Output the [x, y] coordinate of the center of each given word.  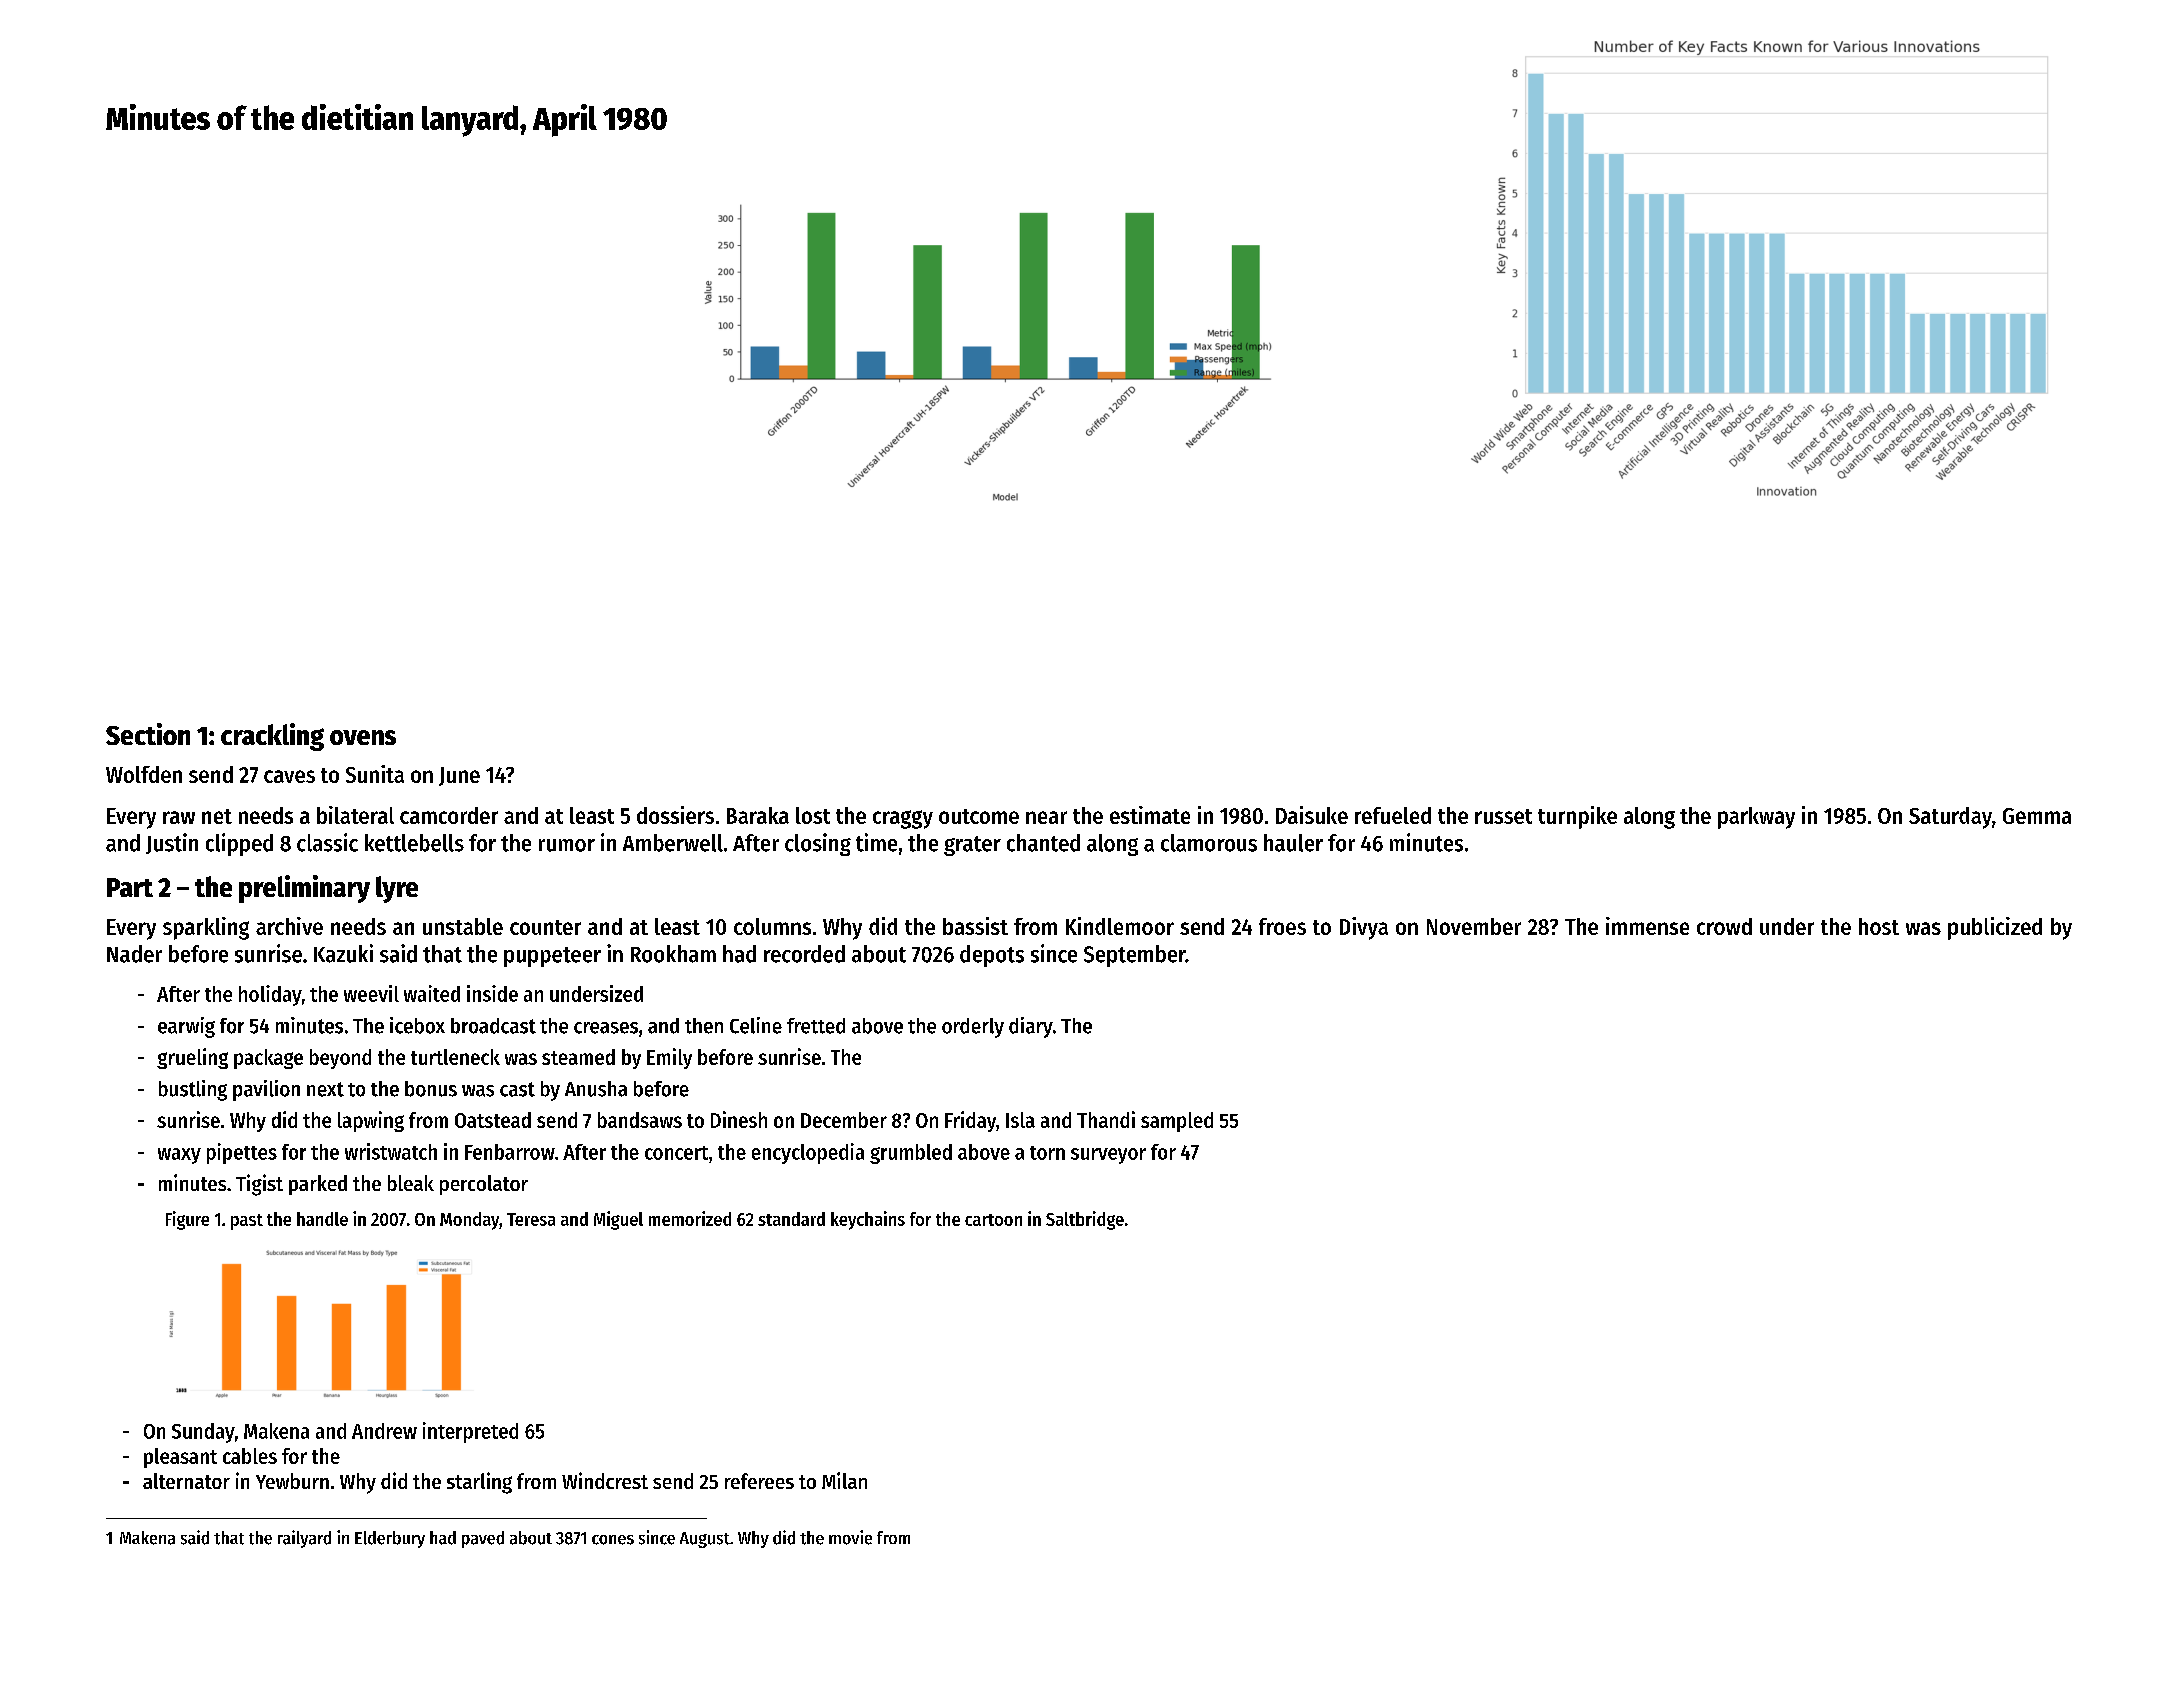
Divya [1364, 928]
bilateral [355, 815]
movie [850, 1537]
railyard [304, 1539]
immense [1647, 926]
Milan [844, 1480]
